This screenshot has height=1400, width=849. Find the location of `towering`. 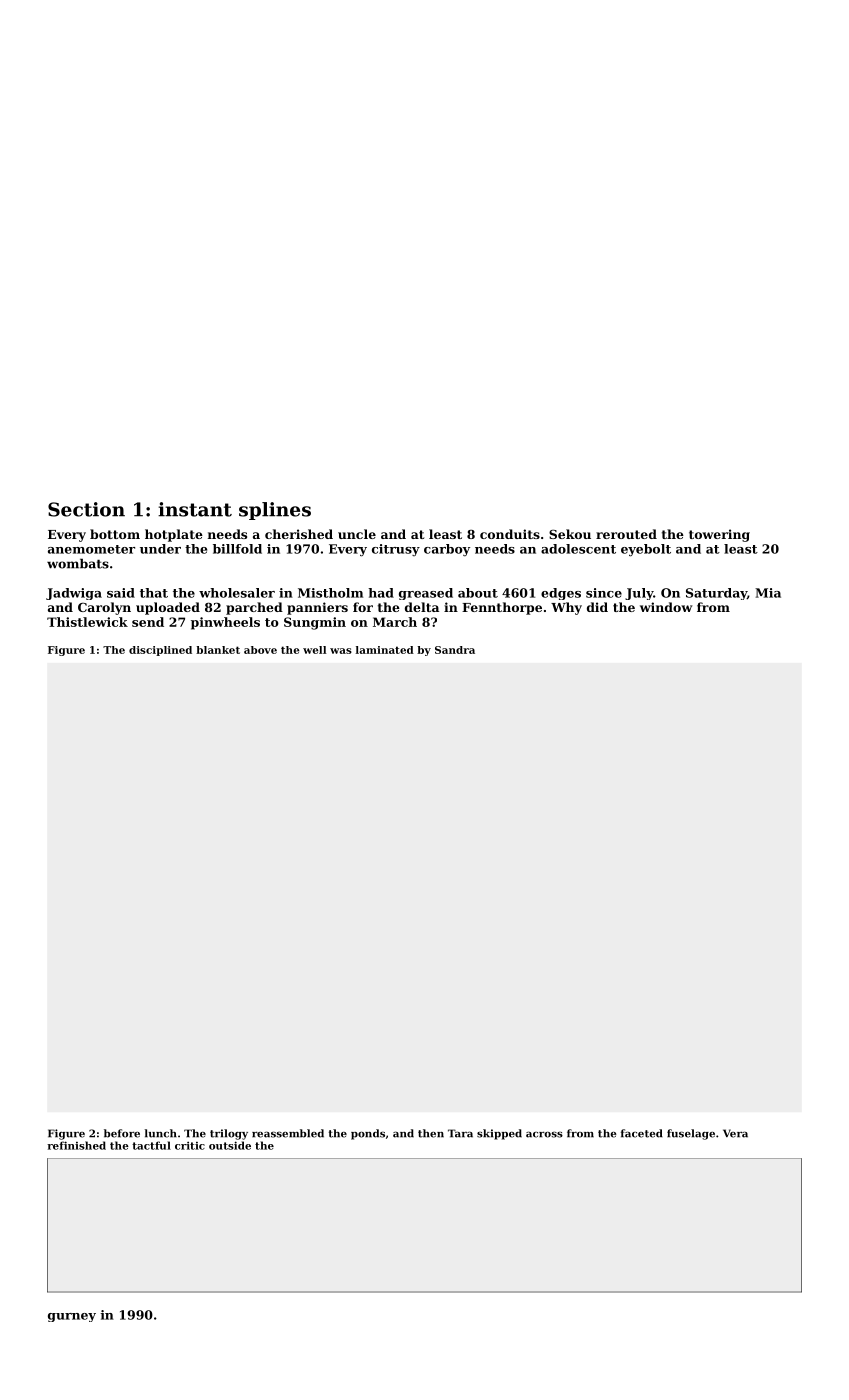

towering is located at coordinates (719, 535).
